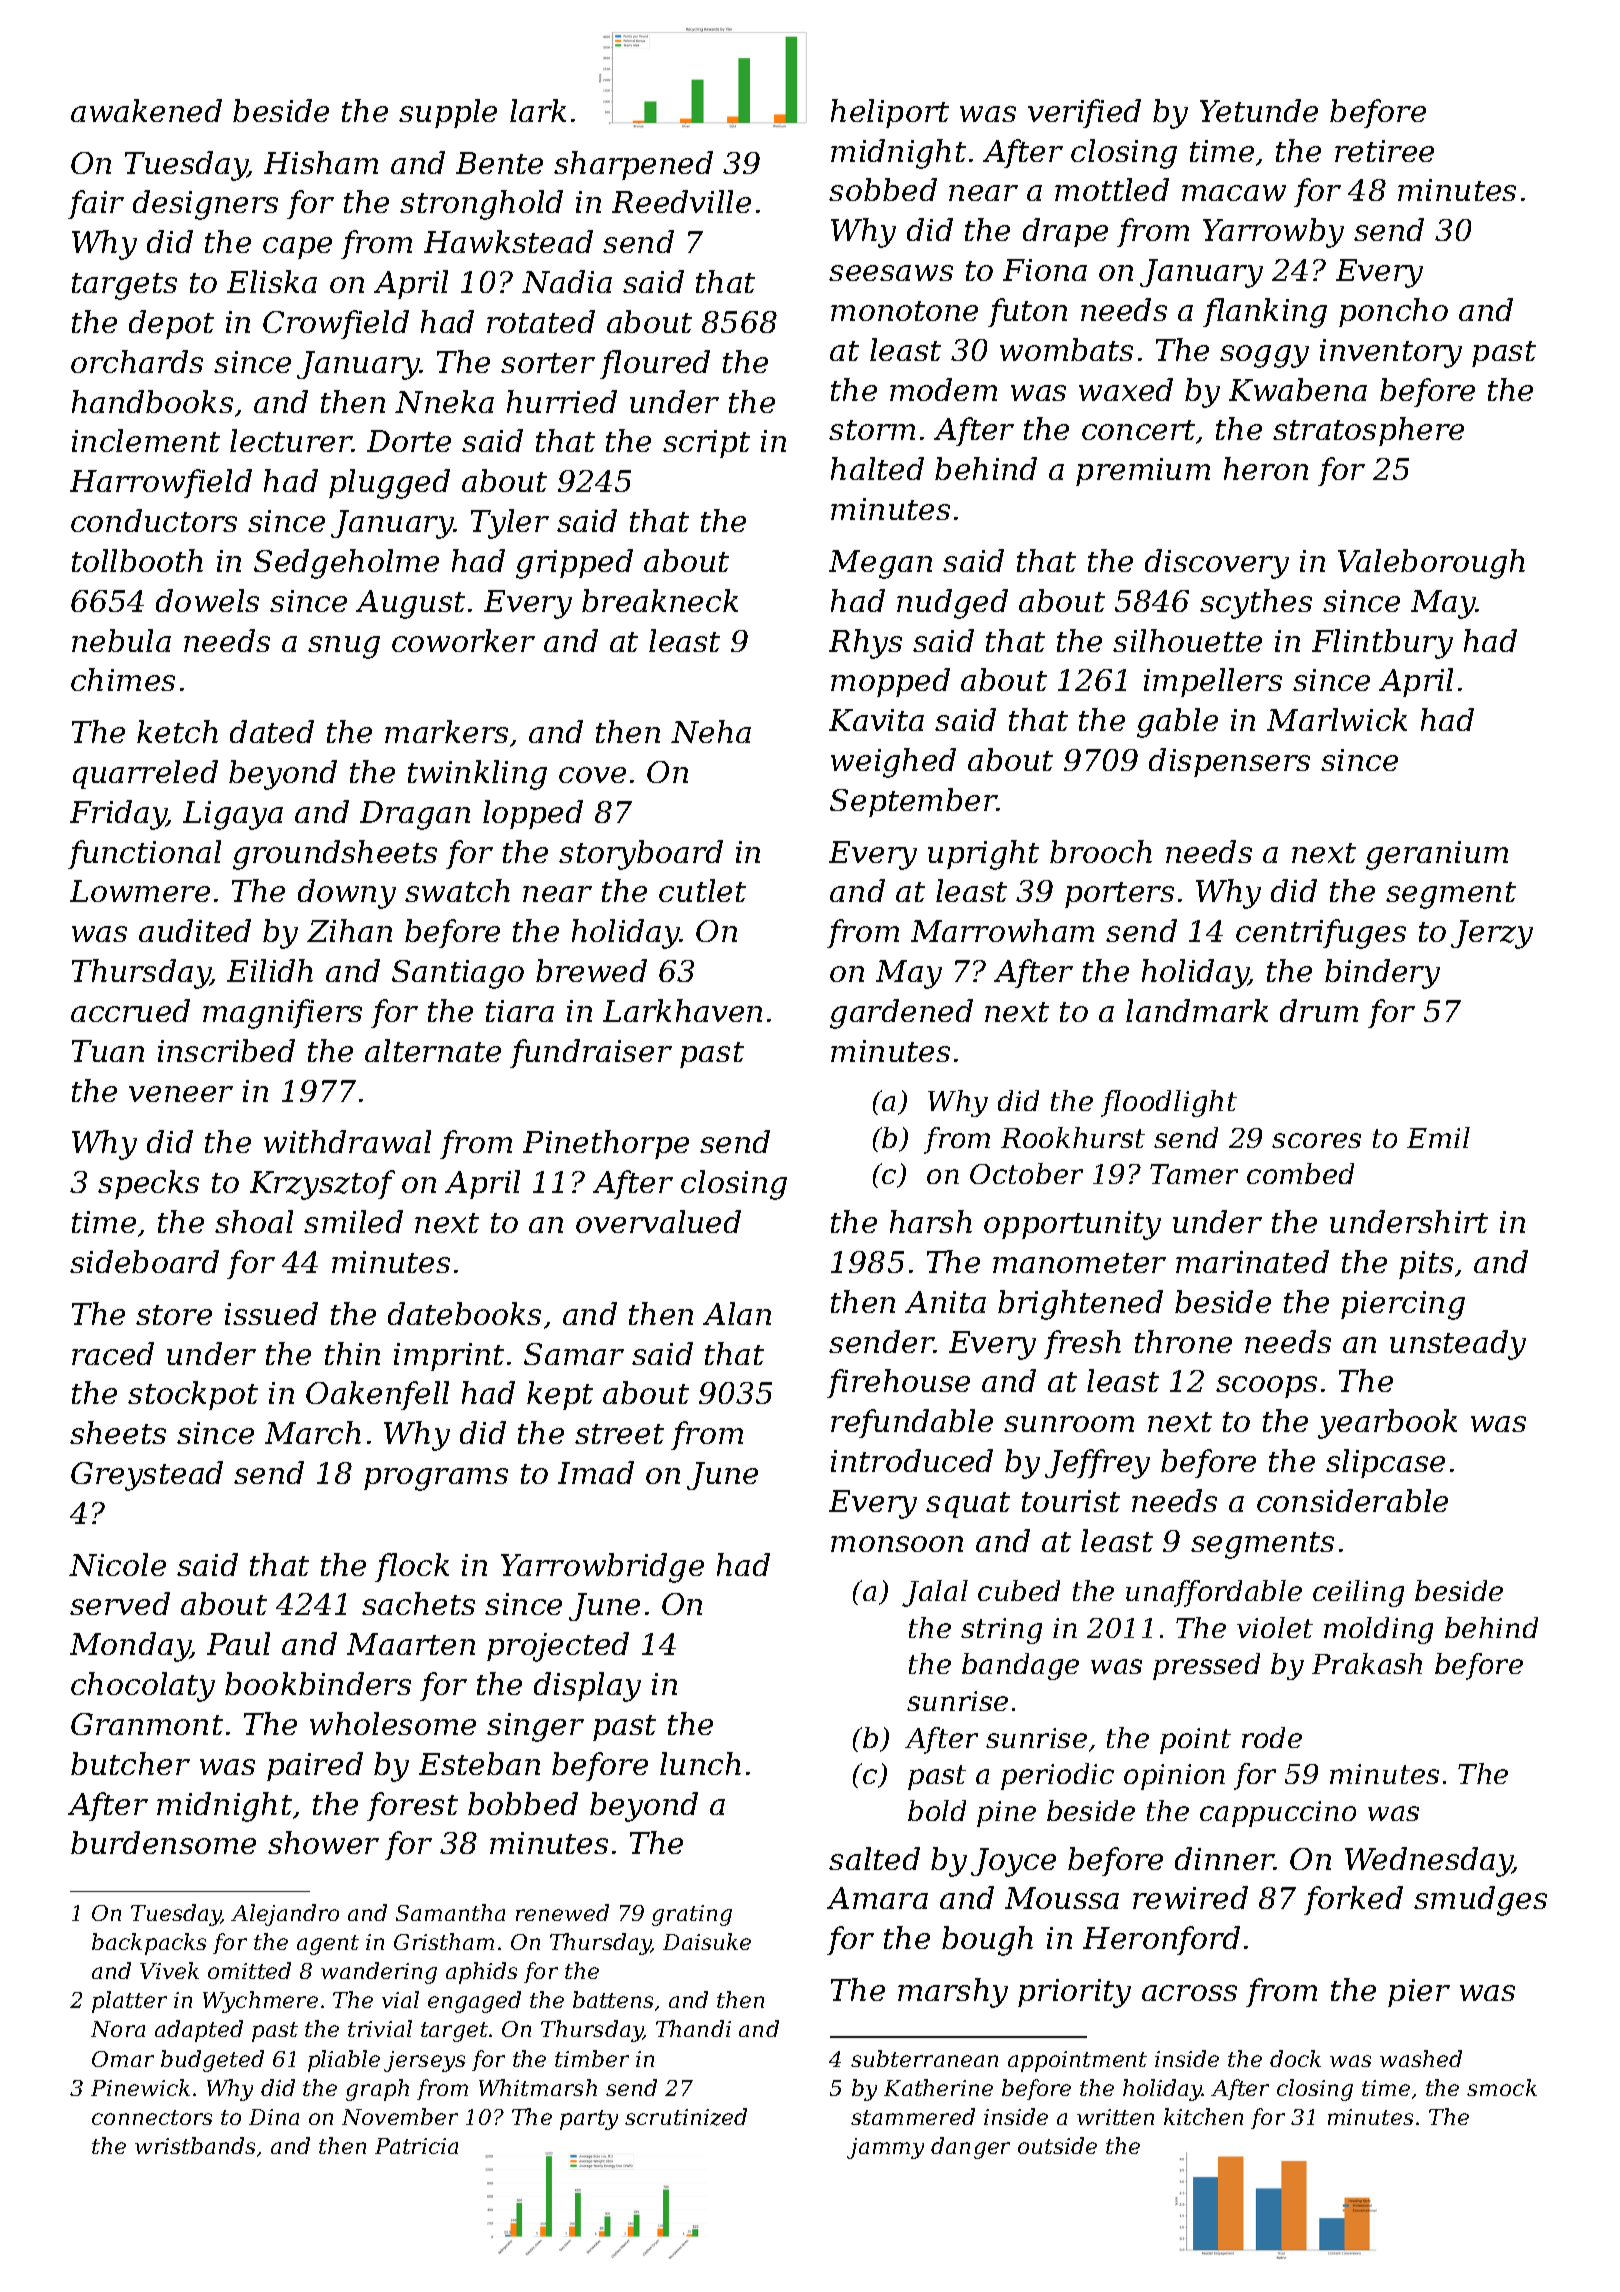 Image resolution: width=1620 pixels, height=2292 pixels. Describe the element at coordinates (1337, 719) in the image. I see `Marlwick` at that location.
